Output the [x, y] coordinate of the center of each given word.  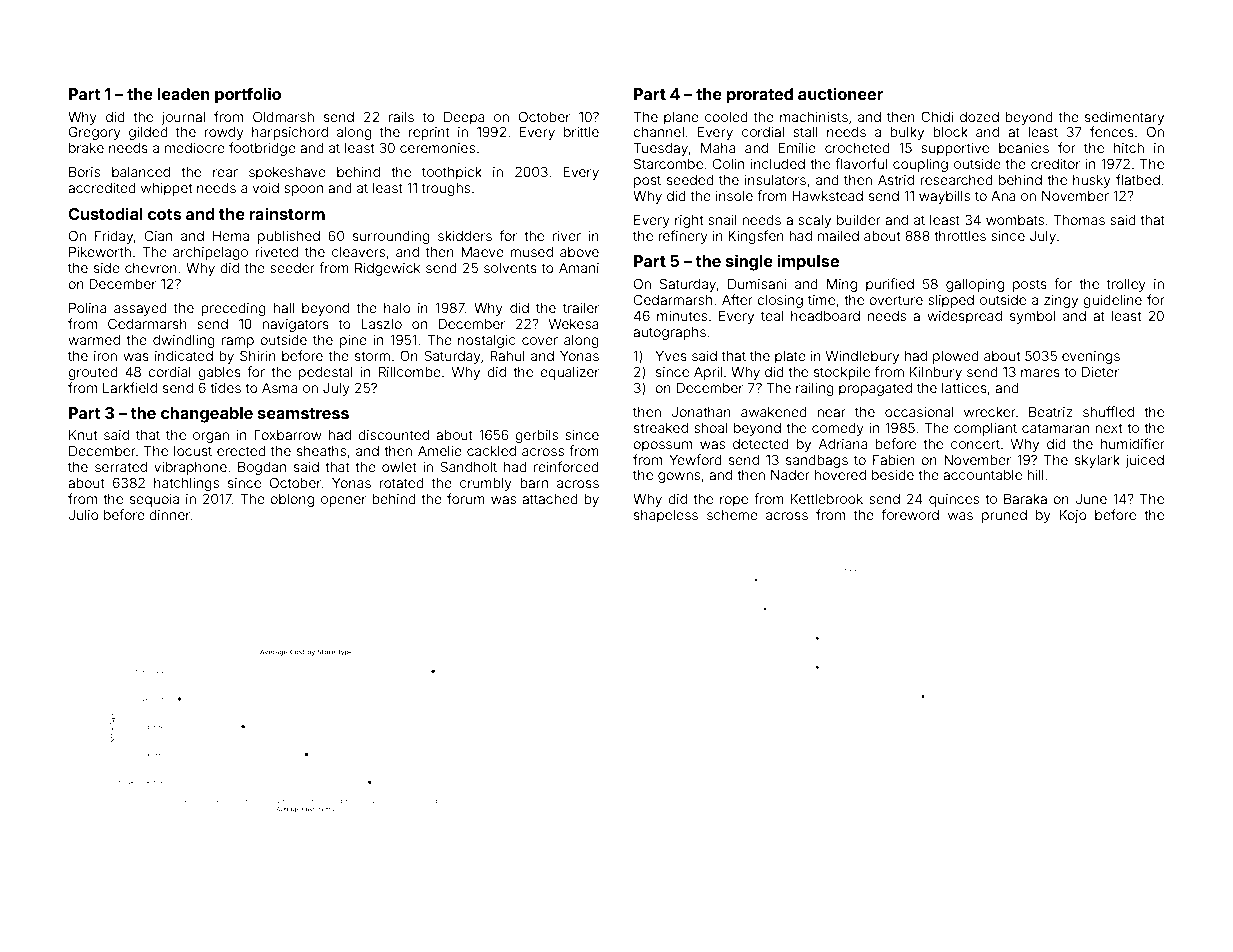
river [567, 236]
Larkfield [130, 387]
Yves [671, 356]
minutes [682, 316]
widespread [964, 317]
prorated [760, 96]
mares [1040, 373]
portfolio [248, 95]
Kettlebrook [827, 499]
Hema [231, 236]
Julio [84, 515]
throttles [960, 236]
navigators [295, 325]
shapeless [666, 516]
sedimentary [1124, 118]
